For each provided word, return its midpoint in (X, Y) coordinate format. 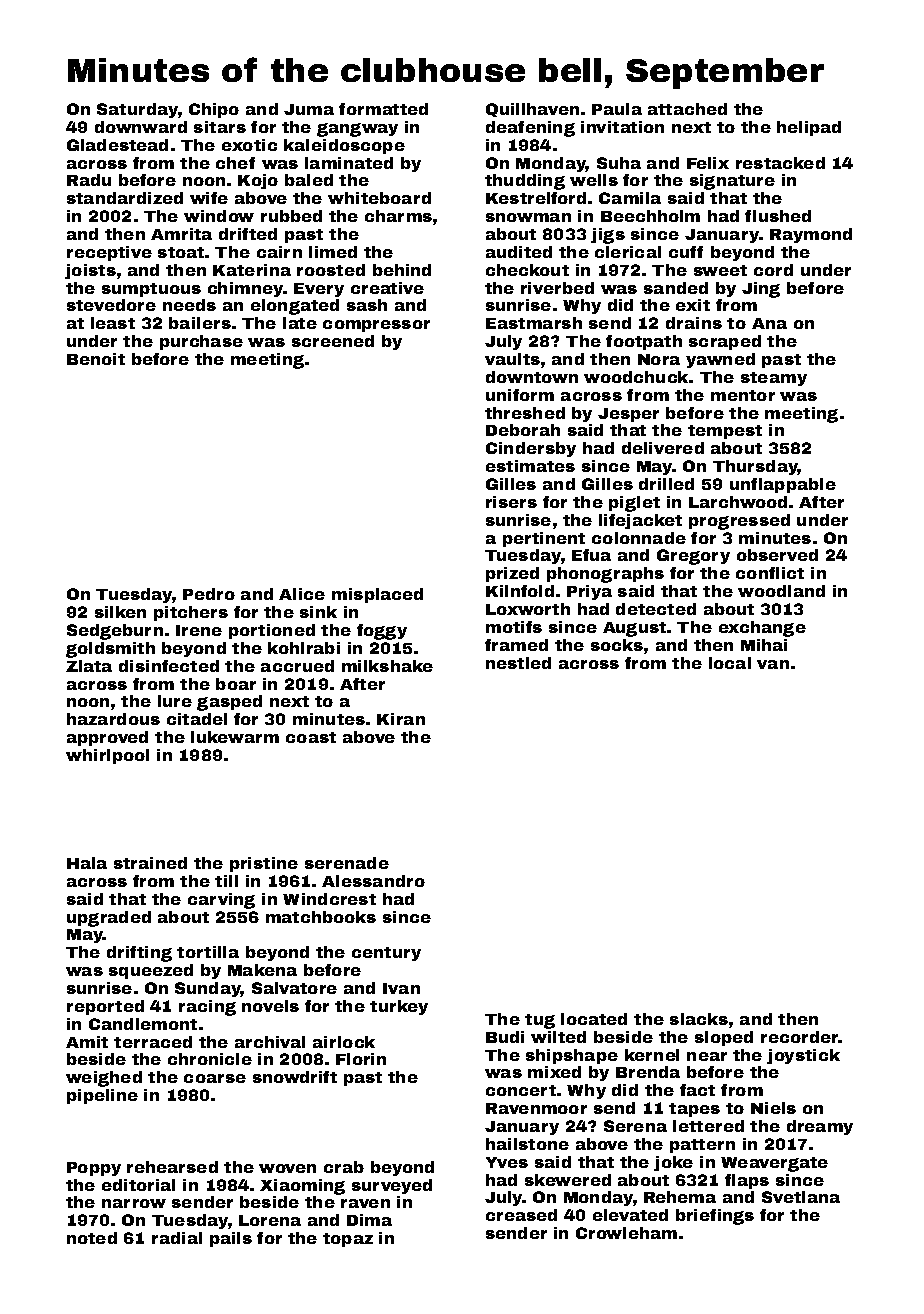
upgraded (109, 919)
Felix (708, 163)
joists (90, 271)
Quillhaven (532, 110)
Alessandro (373, 881)
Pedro (209, 594)
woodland (781, 591)
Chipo (214, 110)
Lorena (270, 1220)
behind (402, 270)
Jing (761, 290)
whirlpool (107, 756)
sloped (724, 1038)
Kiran (401, 719)
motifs (514, 627)
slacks (699, 1019)
